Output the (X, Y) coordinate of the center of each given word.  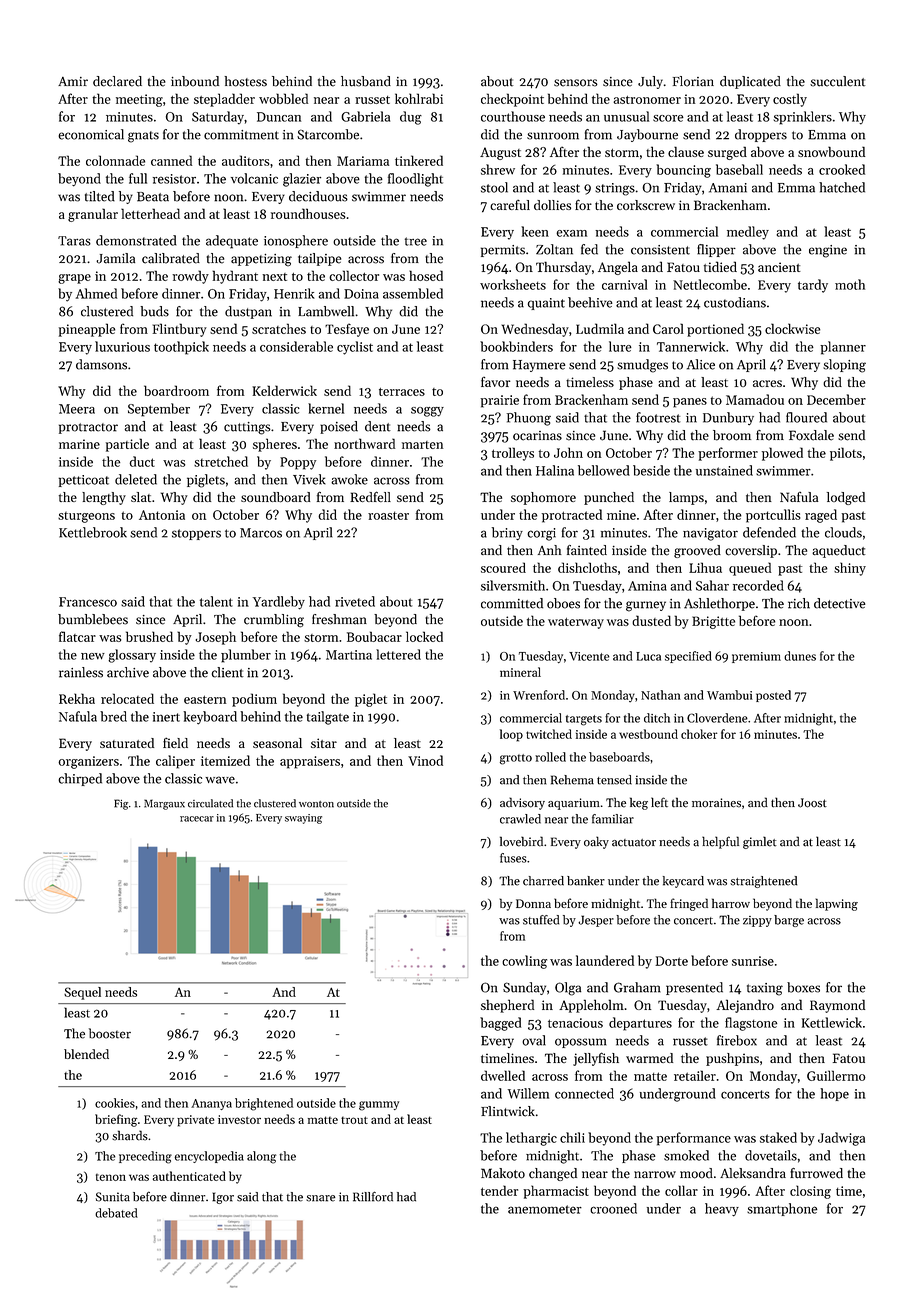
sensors (576, 83)
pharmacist (556, 1192)
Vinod (425, 760)
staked (778, 1137)
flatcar (77, 636)
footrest (658, 417)
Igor (223, 1198)
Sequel (82, 993)
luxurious (122, 346)
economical (91, 134)
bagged (500, 1024)
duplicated (750, 82)
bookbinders (516, 346)
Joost (812, 803)
